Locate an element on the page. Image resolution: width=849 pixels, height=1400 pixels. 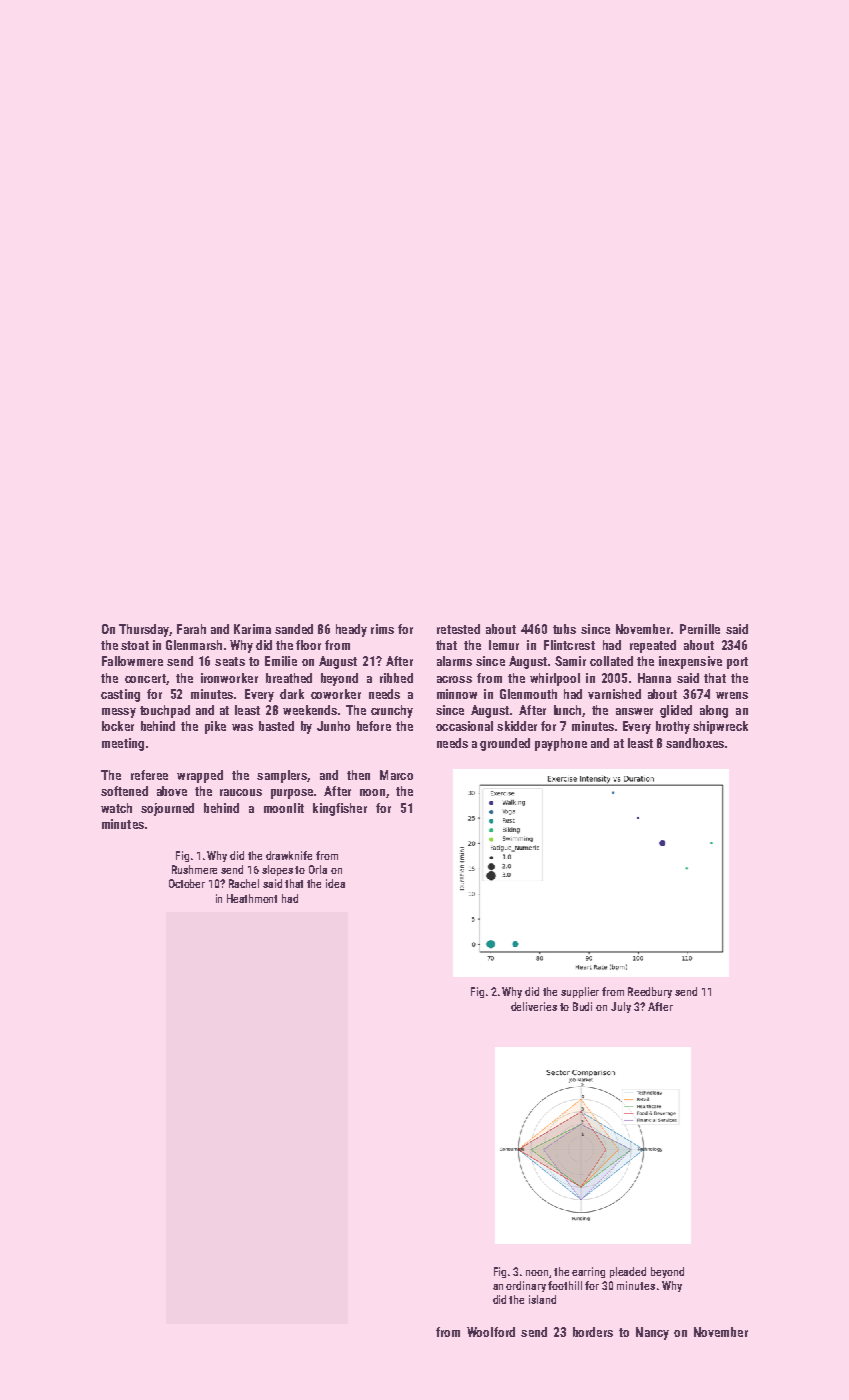
Rushmere is located at coordinates (194, 869).
